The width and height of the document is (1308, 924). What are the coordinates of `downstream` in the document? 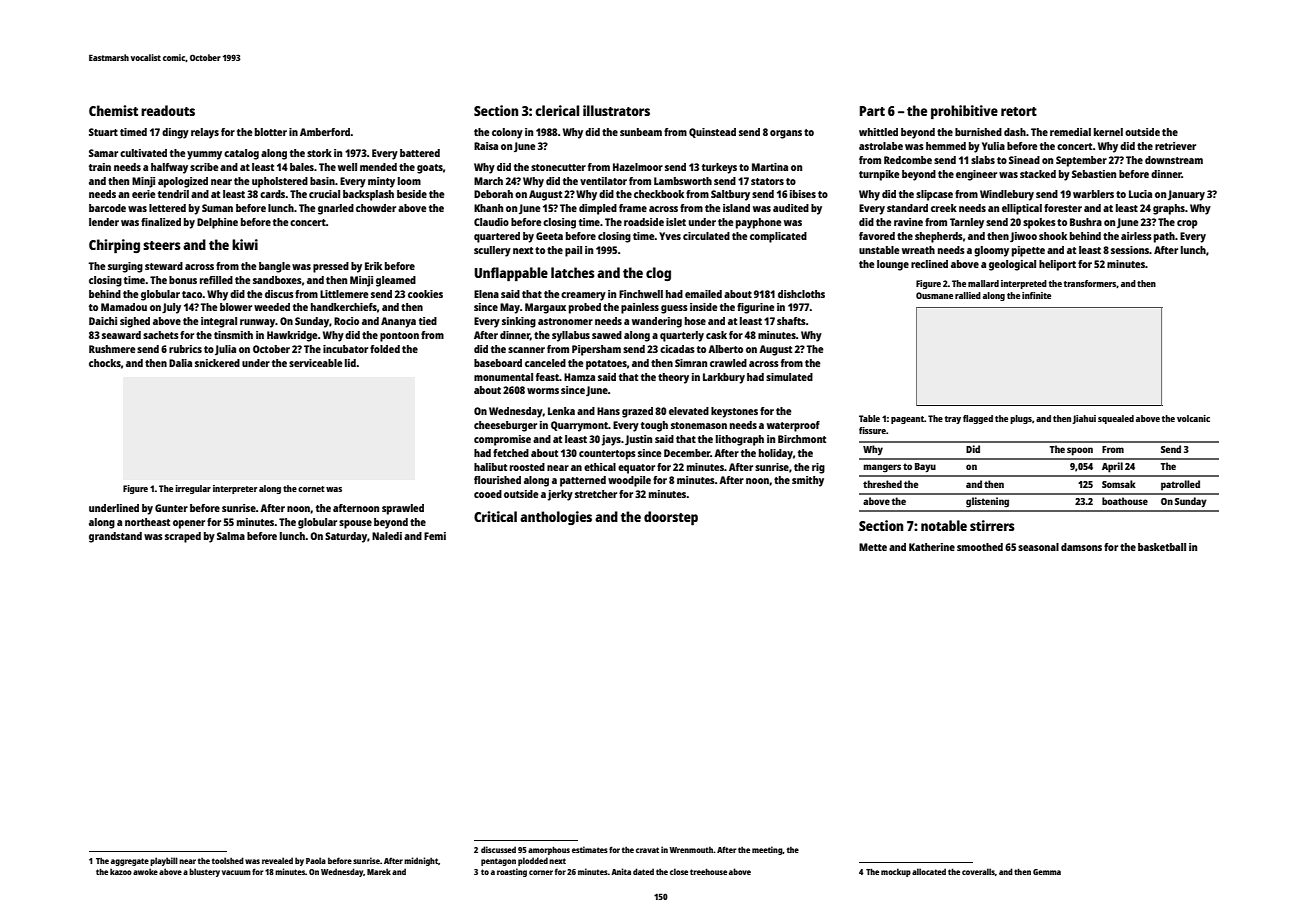 It's located at (1174, 160).
